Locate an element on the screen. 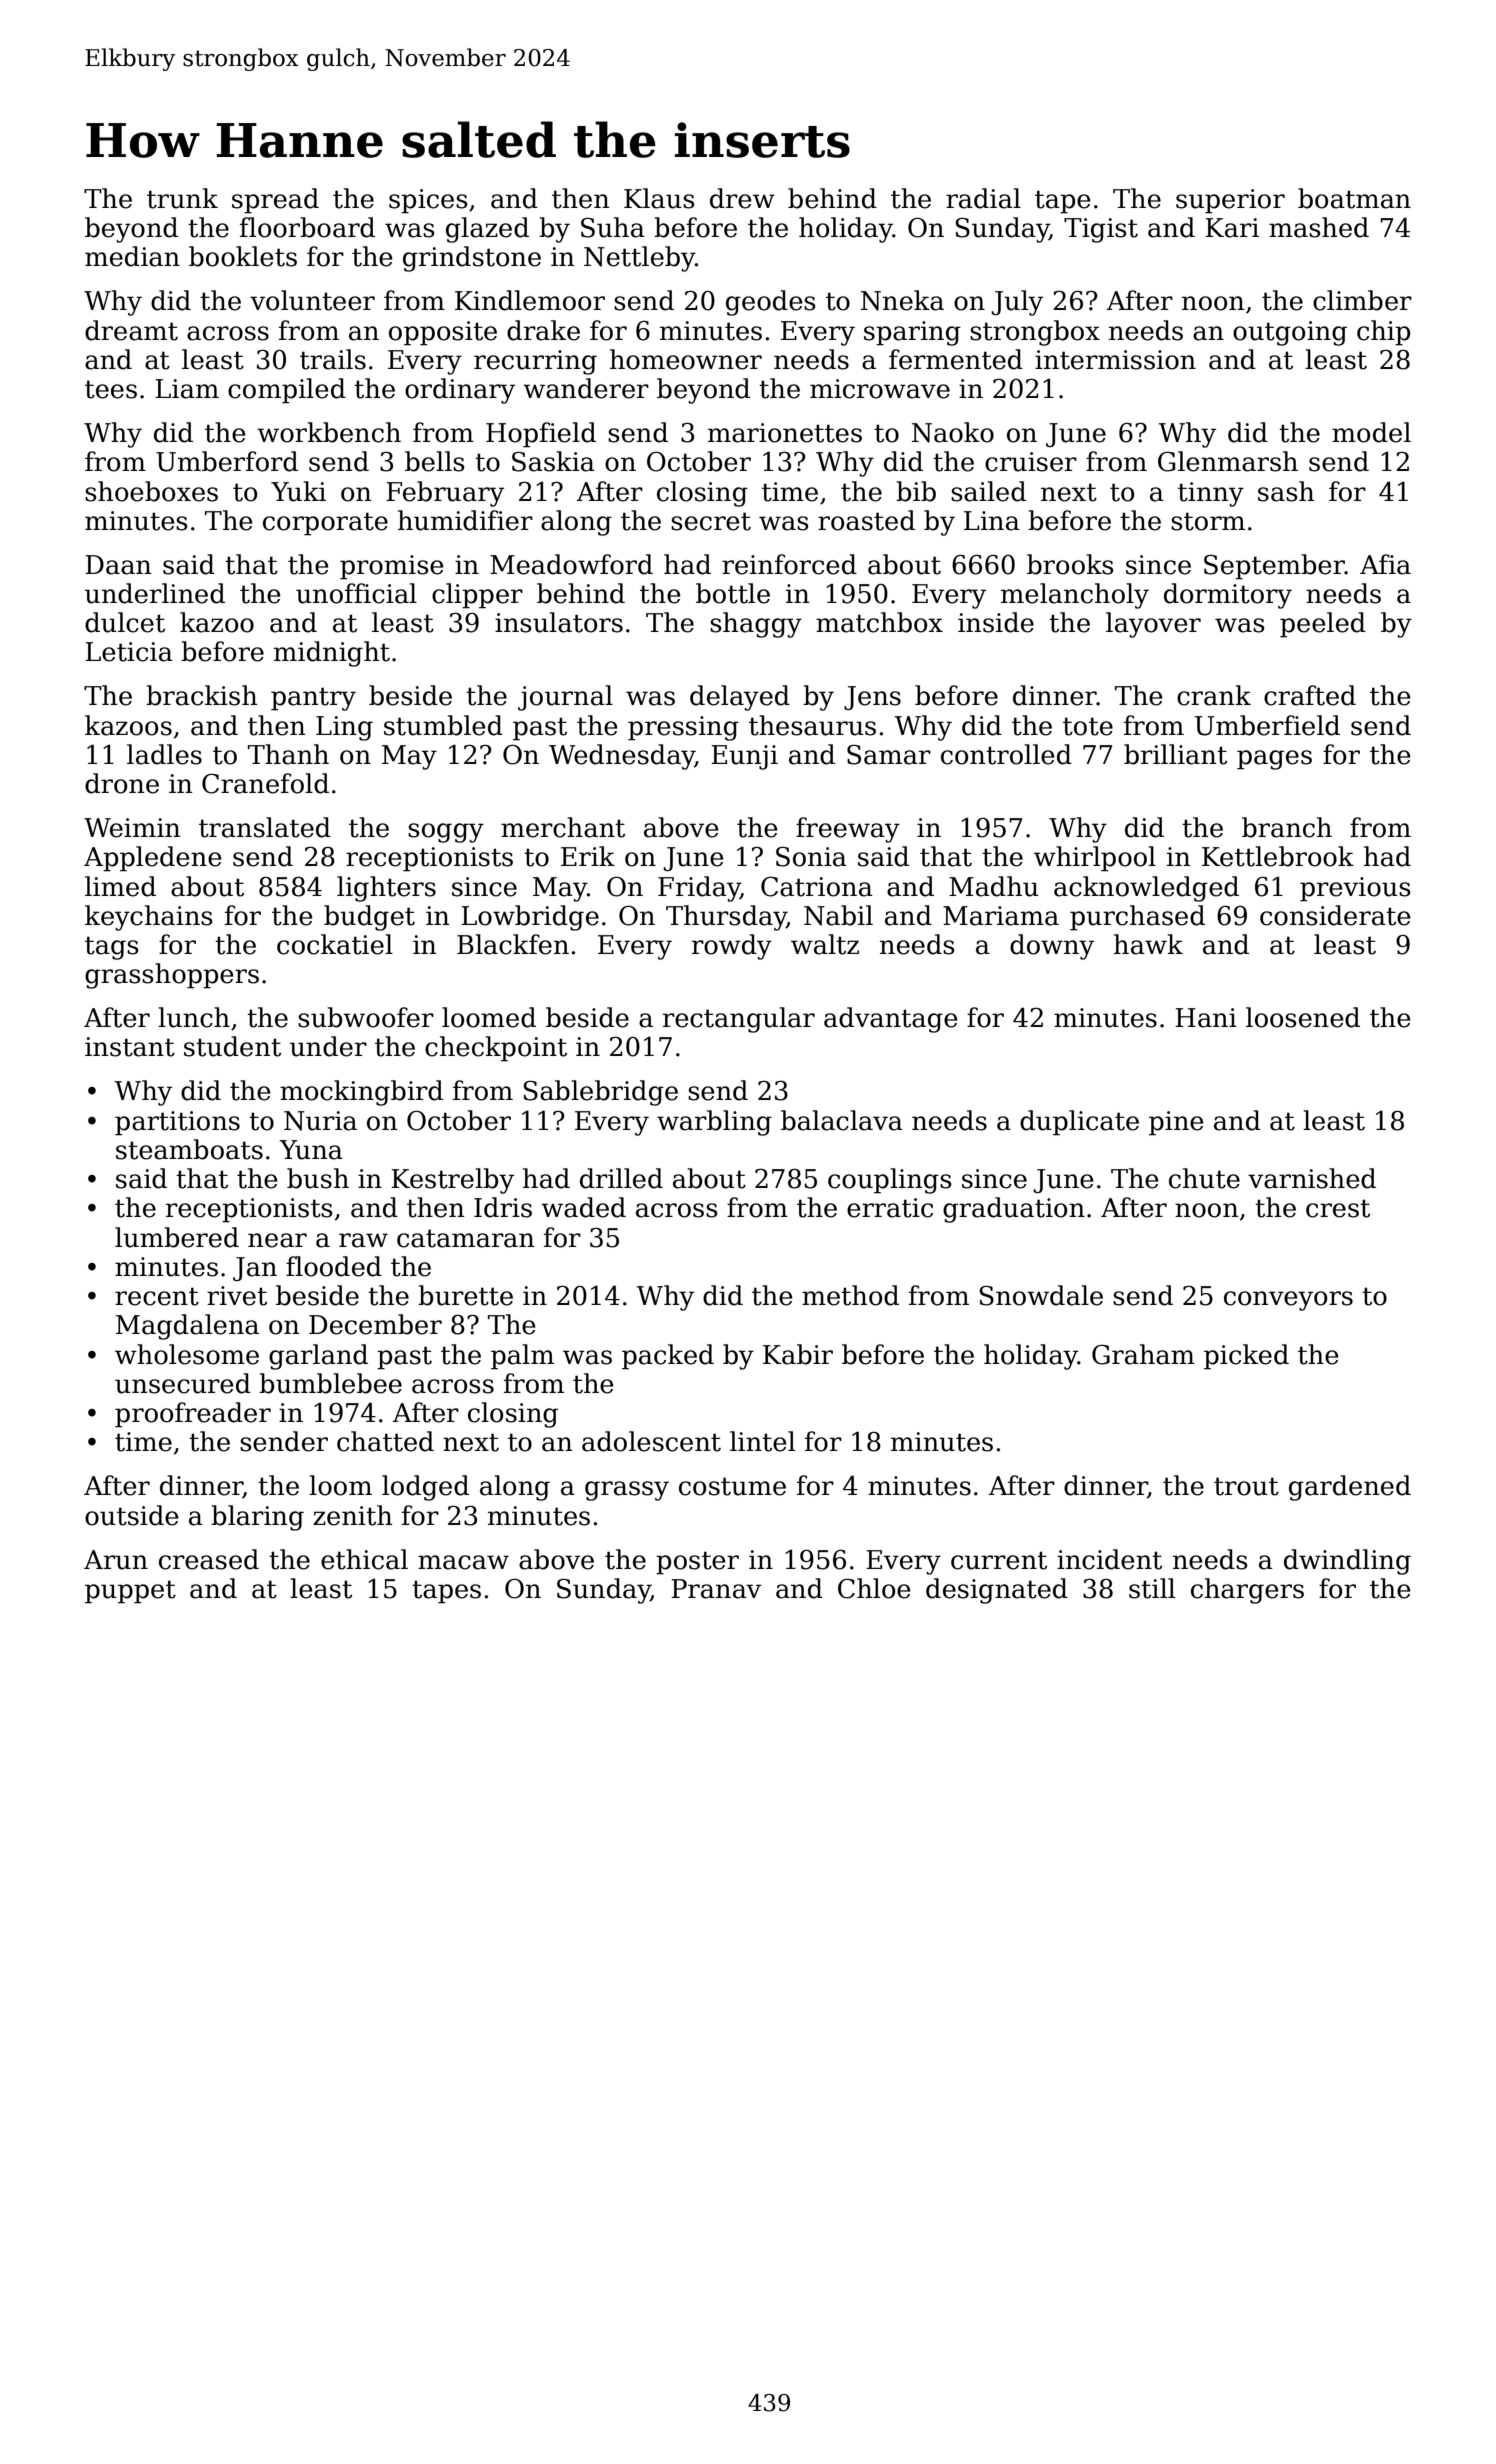 The width and height of the screenshot is (1496, 2464). Lowbridge is located at coordinates (530, 918).
